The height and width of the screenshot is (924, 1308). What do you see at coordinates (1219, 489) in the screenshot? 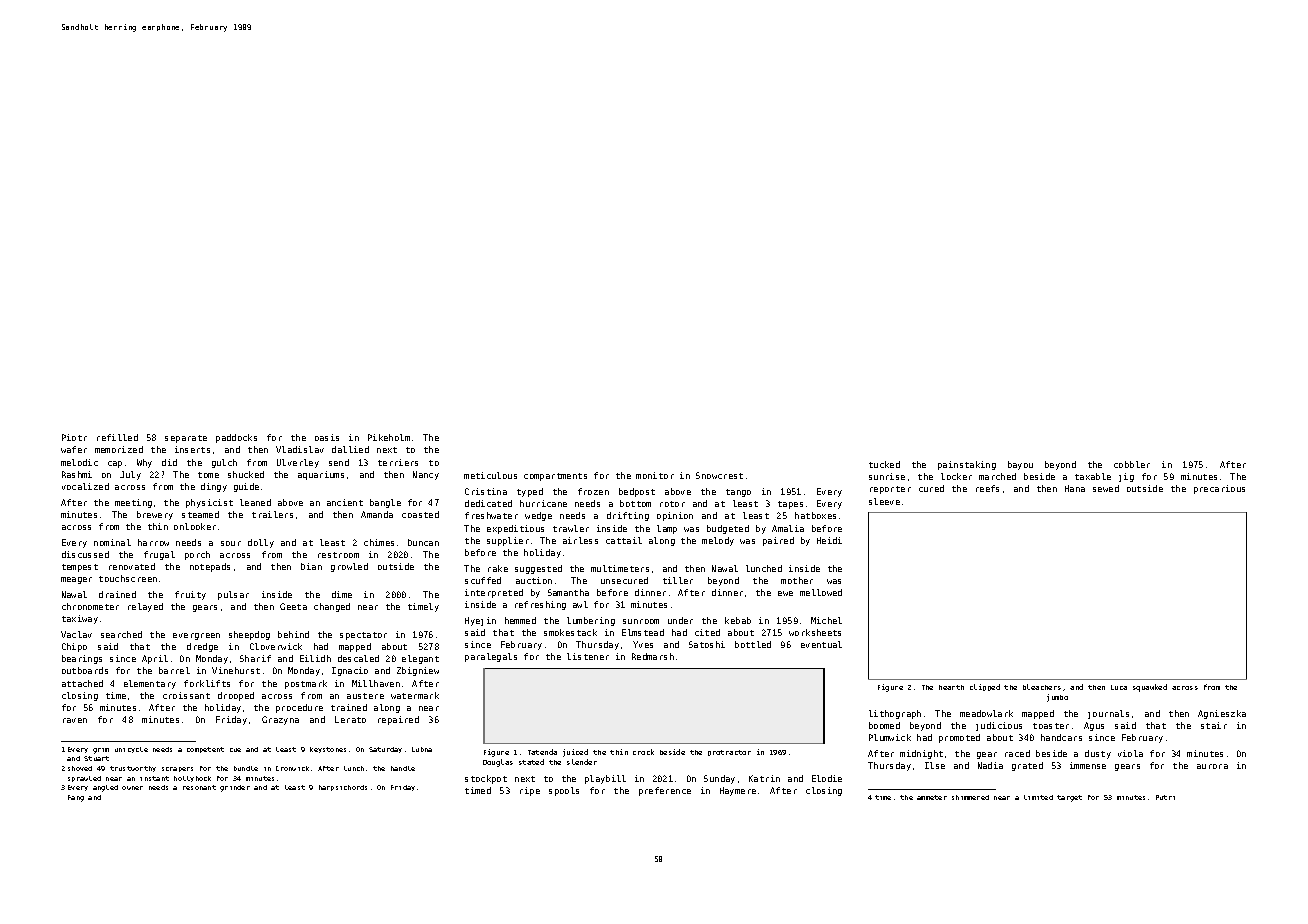
I see `precarious` at bounding box center [1219, 489].
